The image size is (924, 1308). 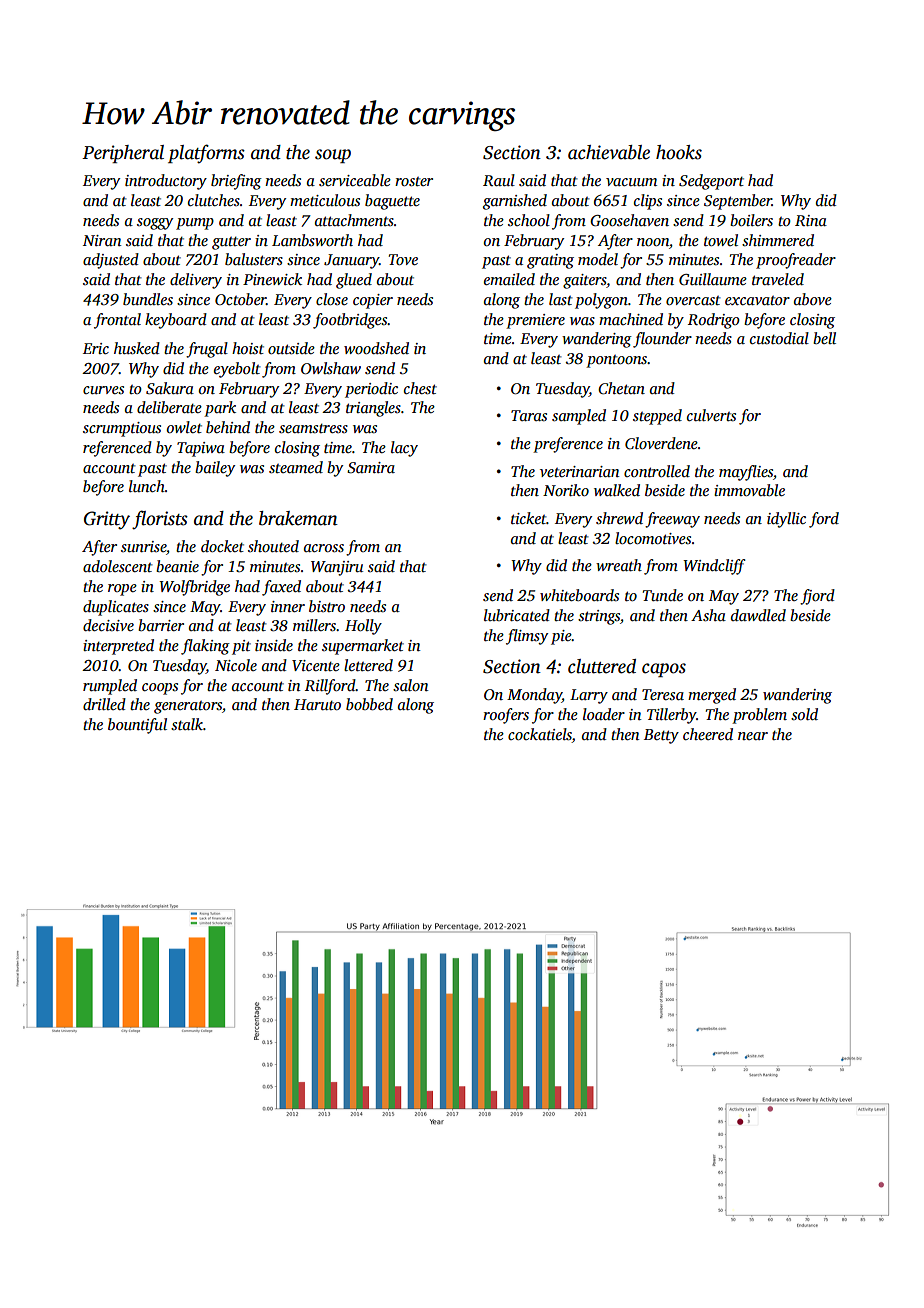 I want to click on last, so click(x=561, y=299).
